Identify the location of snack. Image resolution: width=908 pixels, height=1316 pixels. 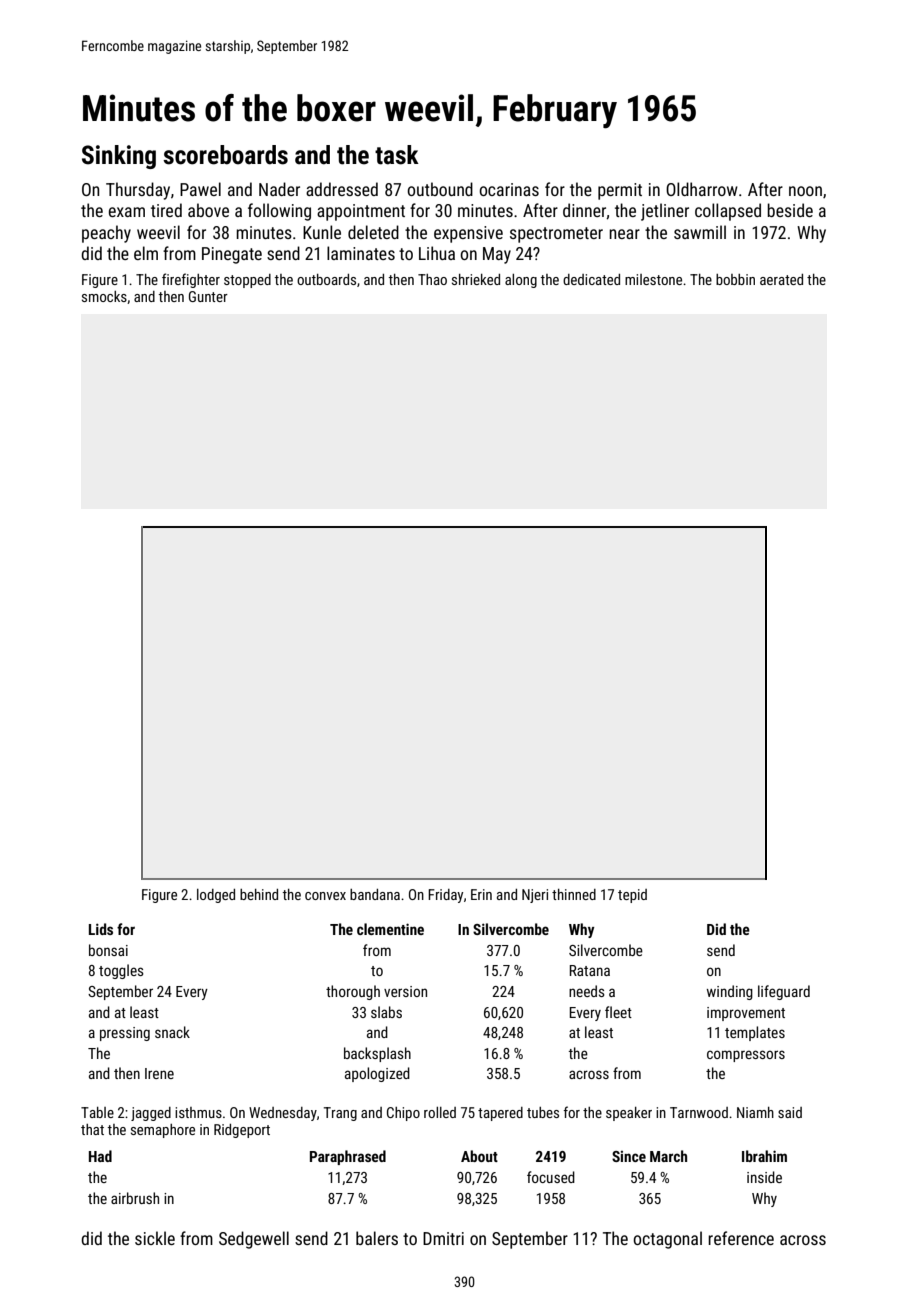
(172, 1032).
